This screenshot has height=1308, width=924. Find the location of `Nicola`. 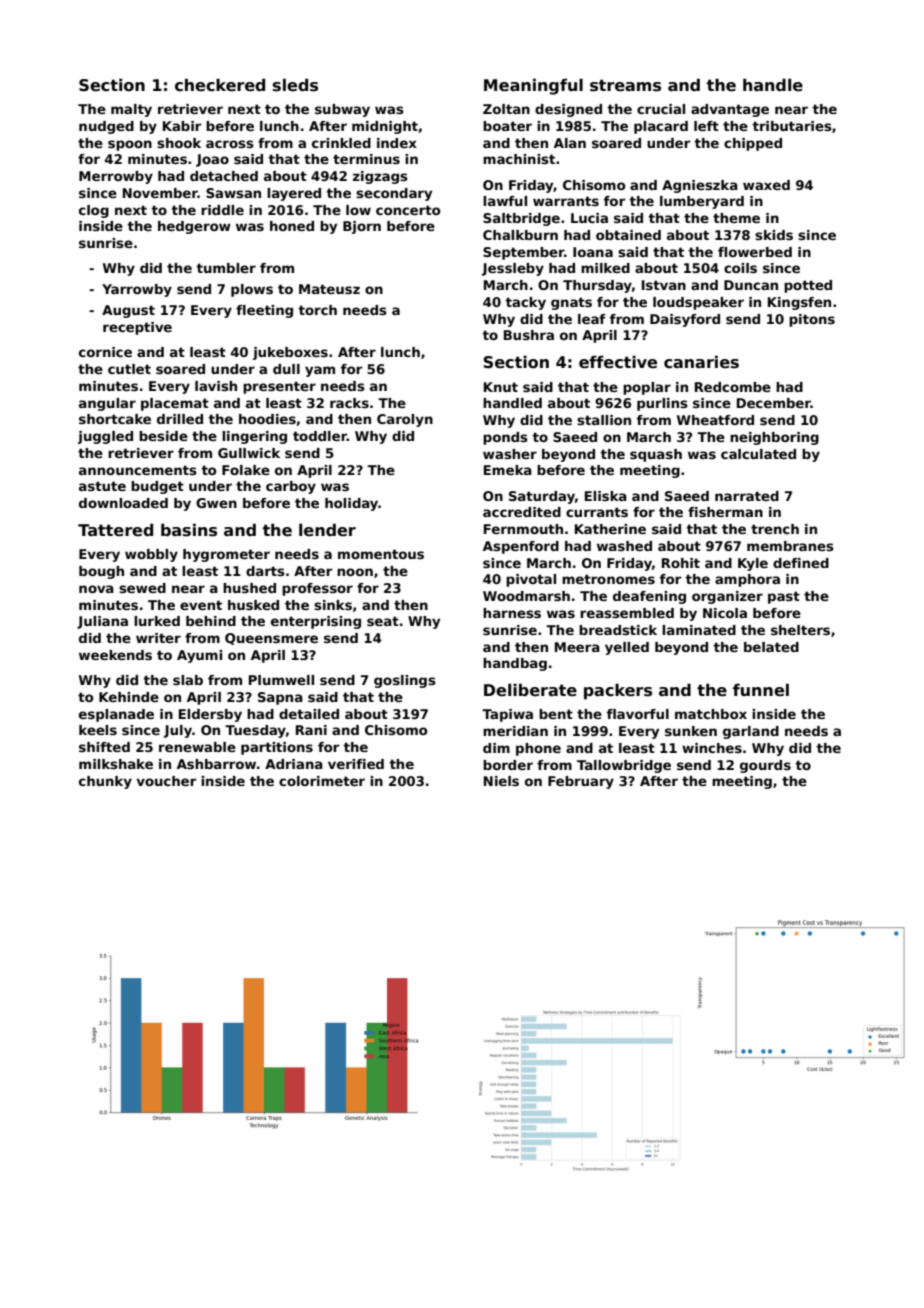

Nicola is located at coordinates (725, 613).
